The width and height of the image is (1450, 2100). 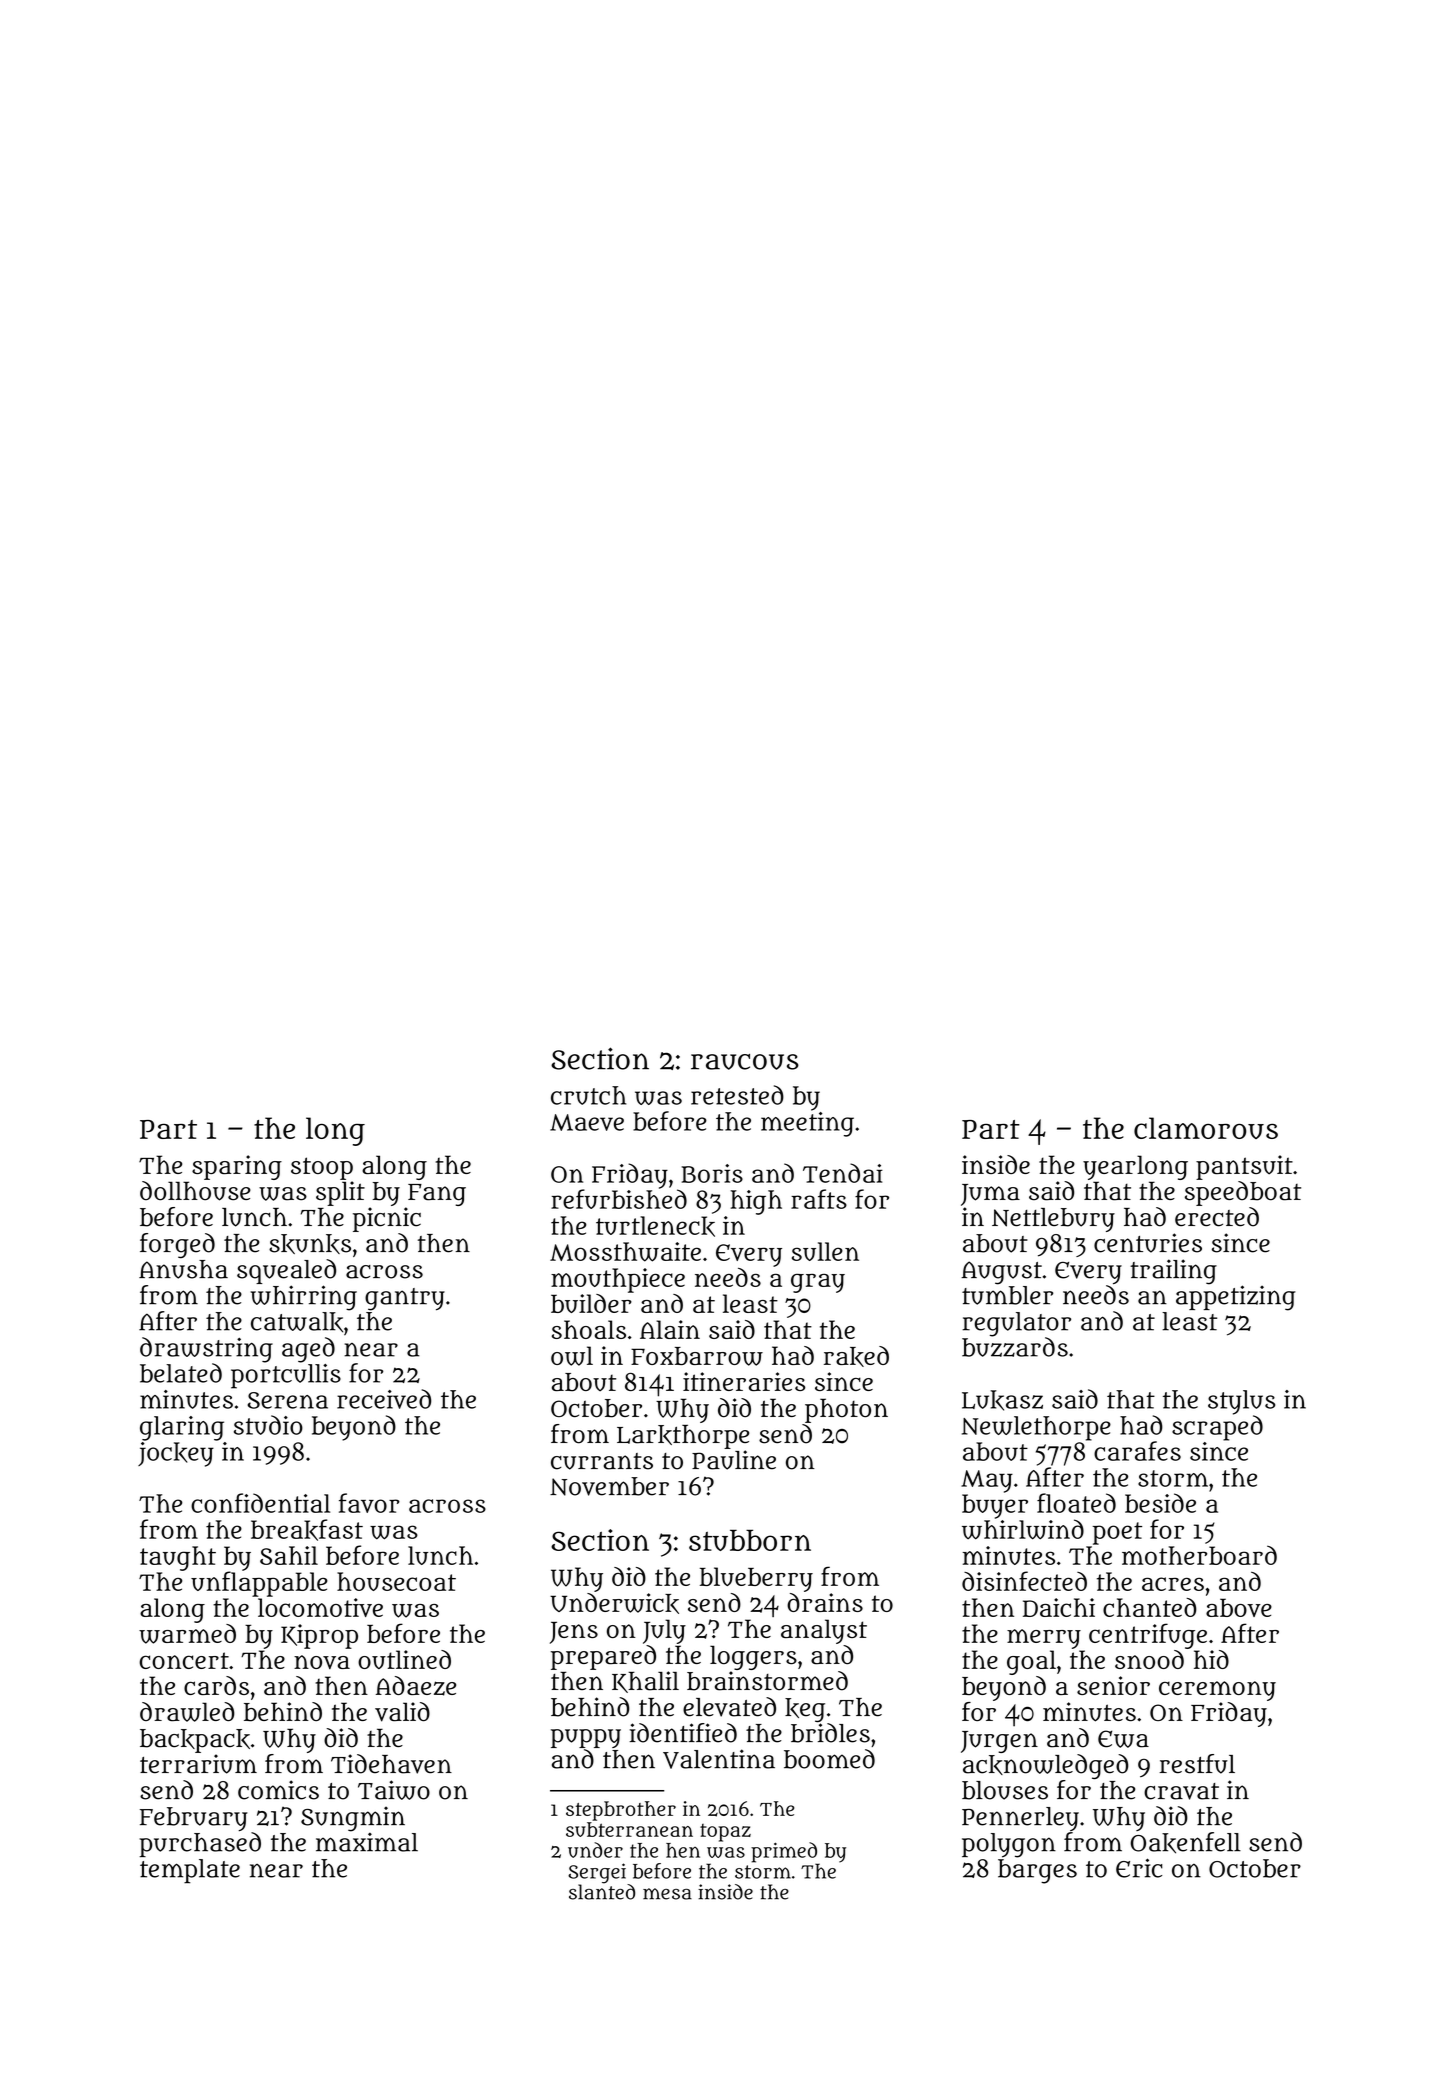 What do you see at coordinates (307, 1530) in the image?
I see `breakfast` at bounding box center [307, 1530].
